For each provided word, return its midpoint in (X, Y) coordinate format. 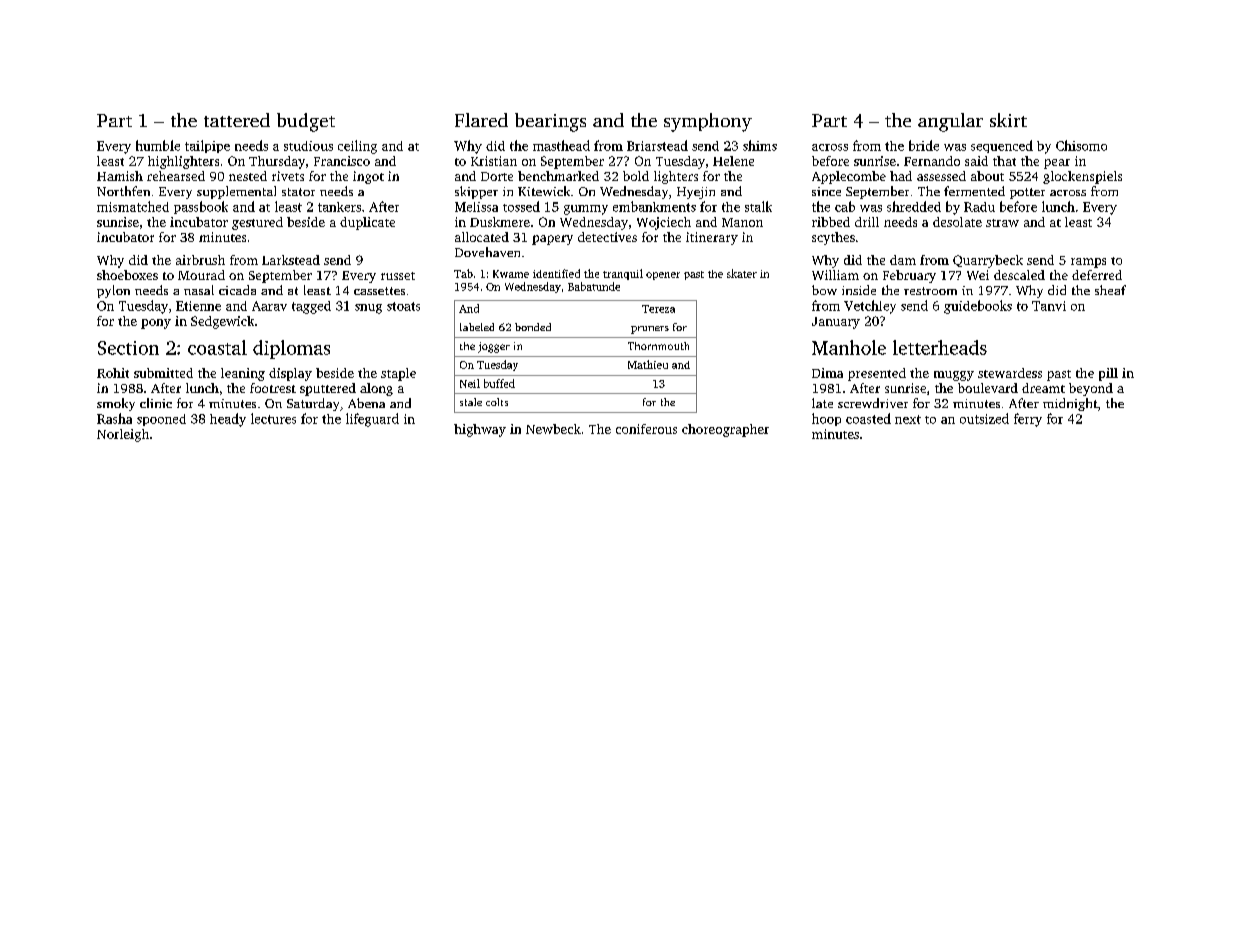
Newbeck (553, 429)
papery (552, 240)
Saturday (313, 404)
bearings (550, 122)
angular (950, 122)
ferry (1028, 420)
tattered (237, 120)
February (909, 276)
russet (398, 276)
